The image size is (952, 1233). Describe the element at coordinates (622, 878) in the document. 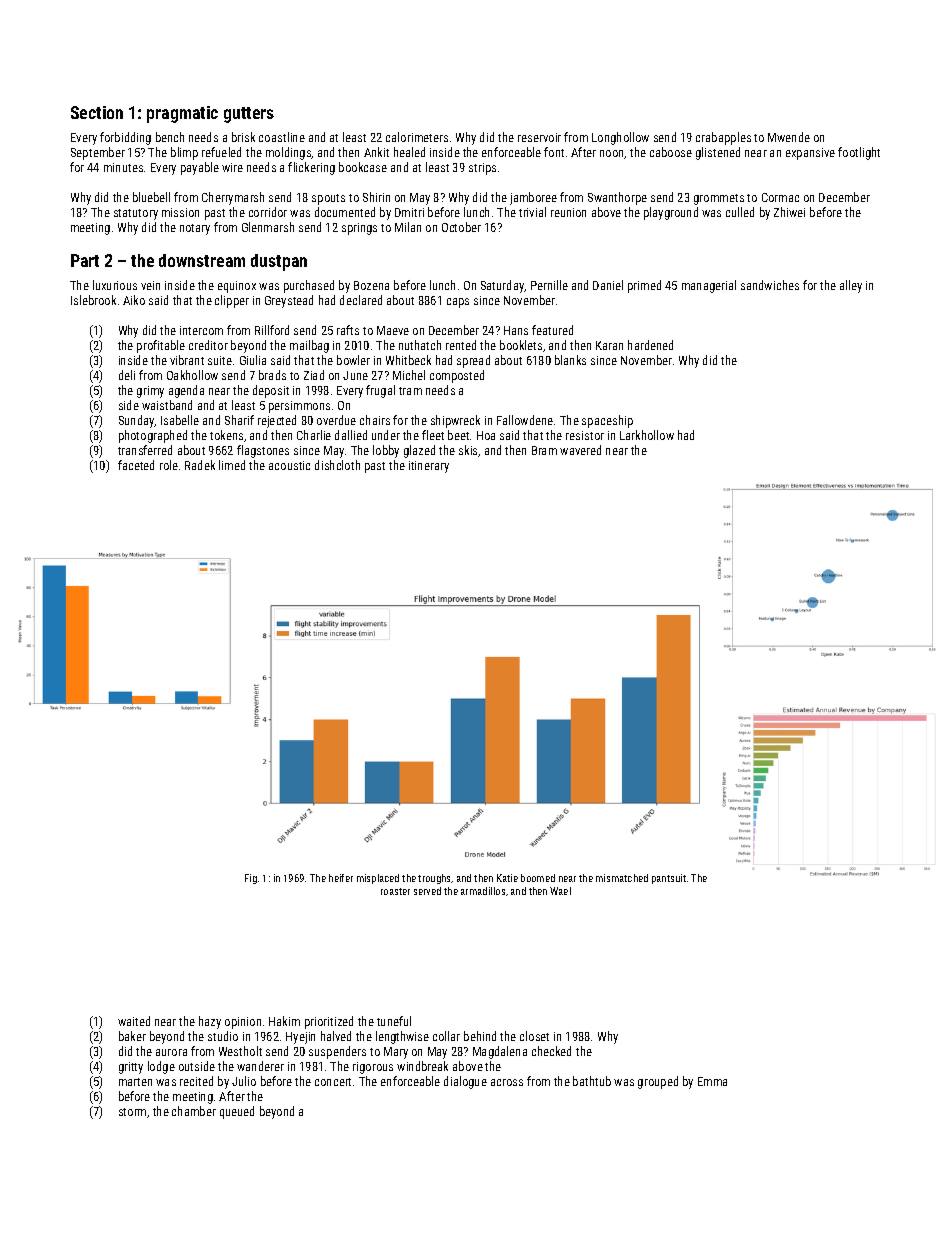

I see `mismatched` at that location.
